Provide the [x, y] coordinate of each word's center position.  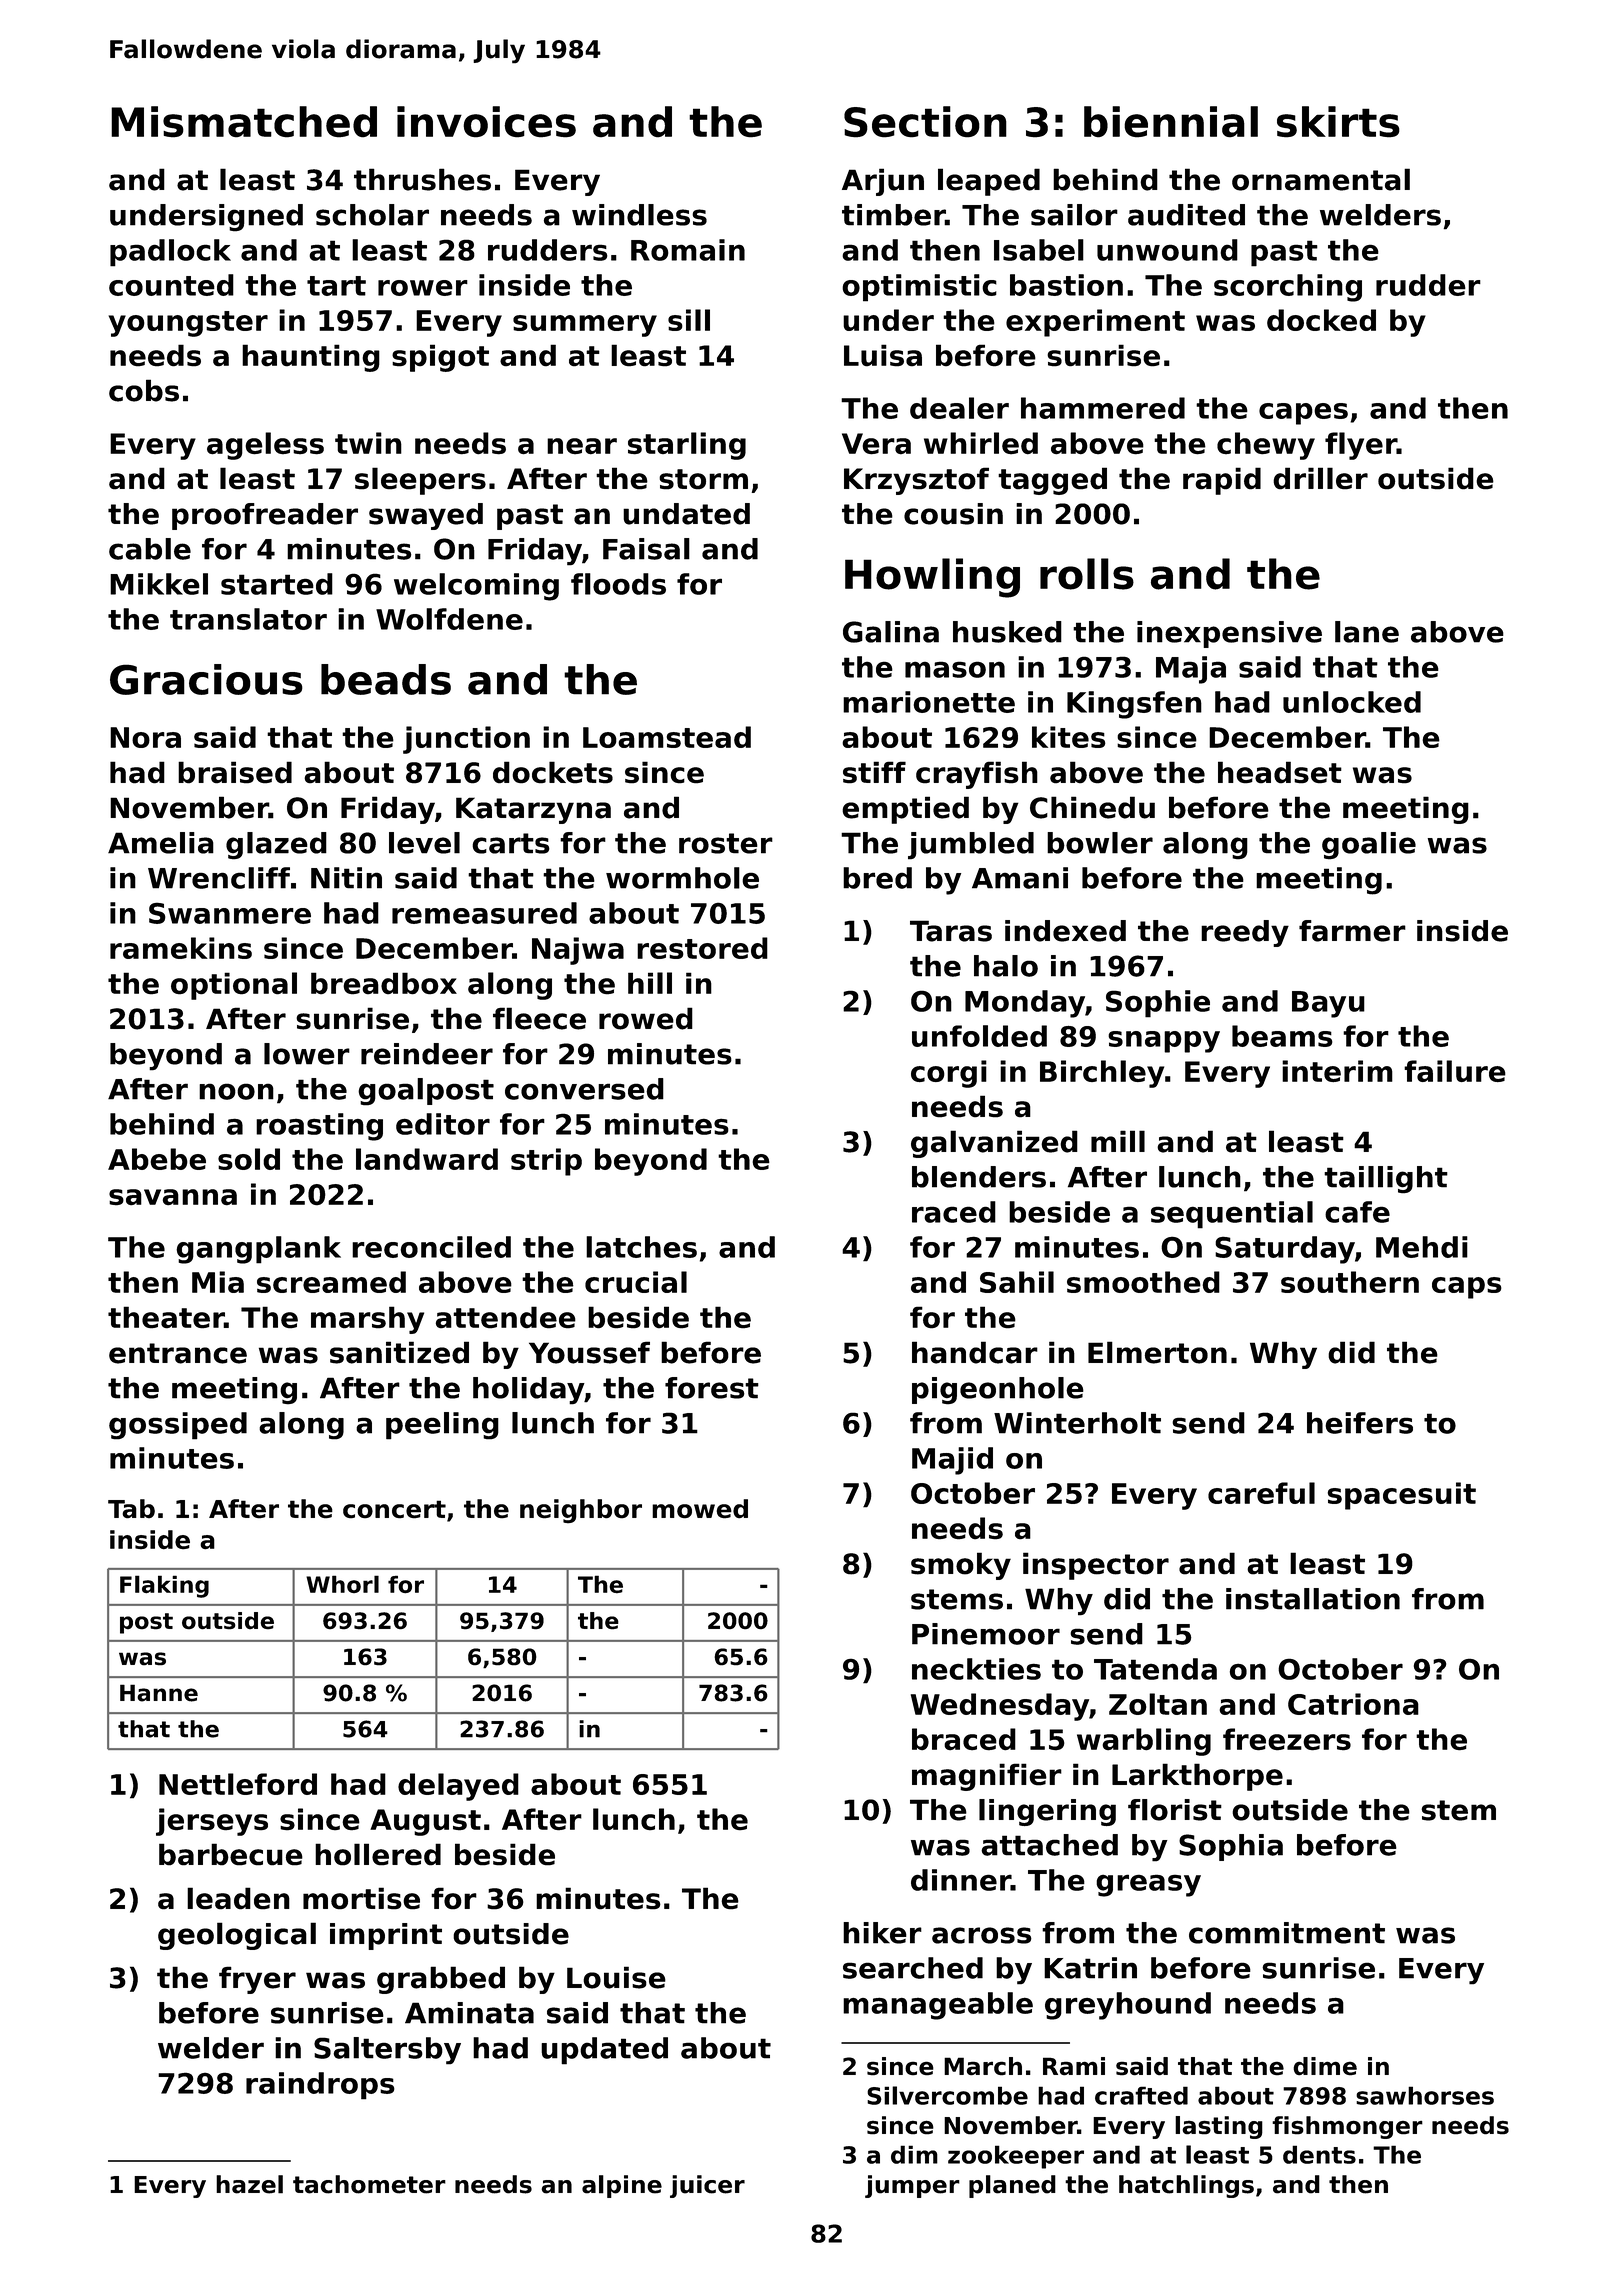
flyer [1361, 446]
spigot [440, 358]
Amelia [161, 843]
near [582, 446]
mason [955, 669]
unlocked [1352, 702]
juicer [707, 2186]
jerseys [212, 1822]
